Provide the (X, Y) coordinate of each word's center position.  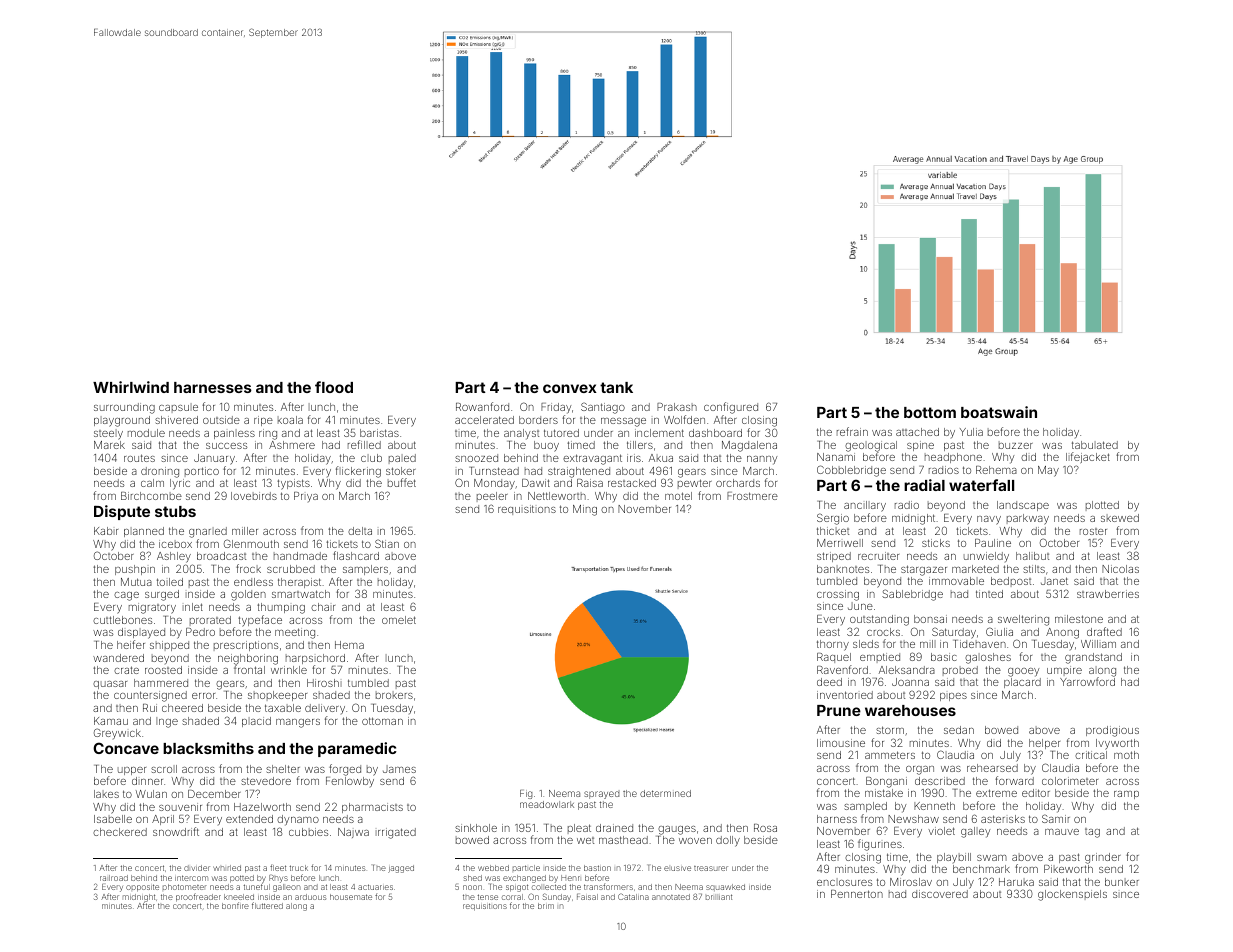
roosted (163, 670)
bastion (597, 868)
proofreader (198, 897)
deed (829, 682)
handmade (300, 556)
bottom (930, 412)
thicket (833, 531)
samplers (365, 570)
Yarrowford (1087, 681)
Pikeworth (1068, 869)
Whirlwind (131, 387)
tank (616, 387)
